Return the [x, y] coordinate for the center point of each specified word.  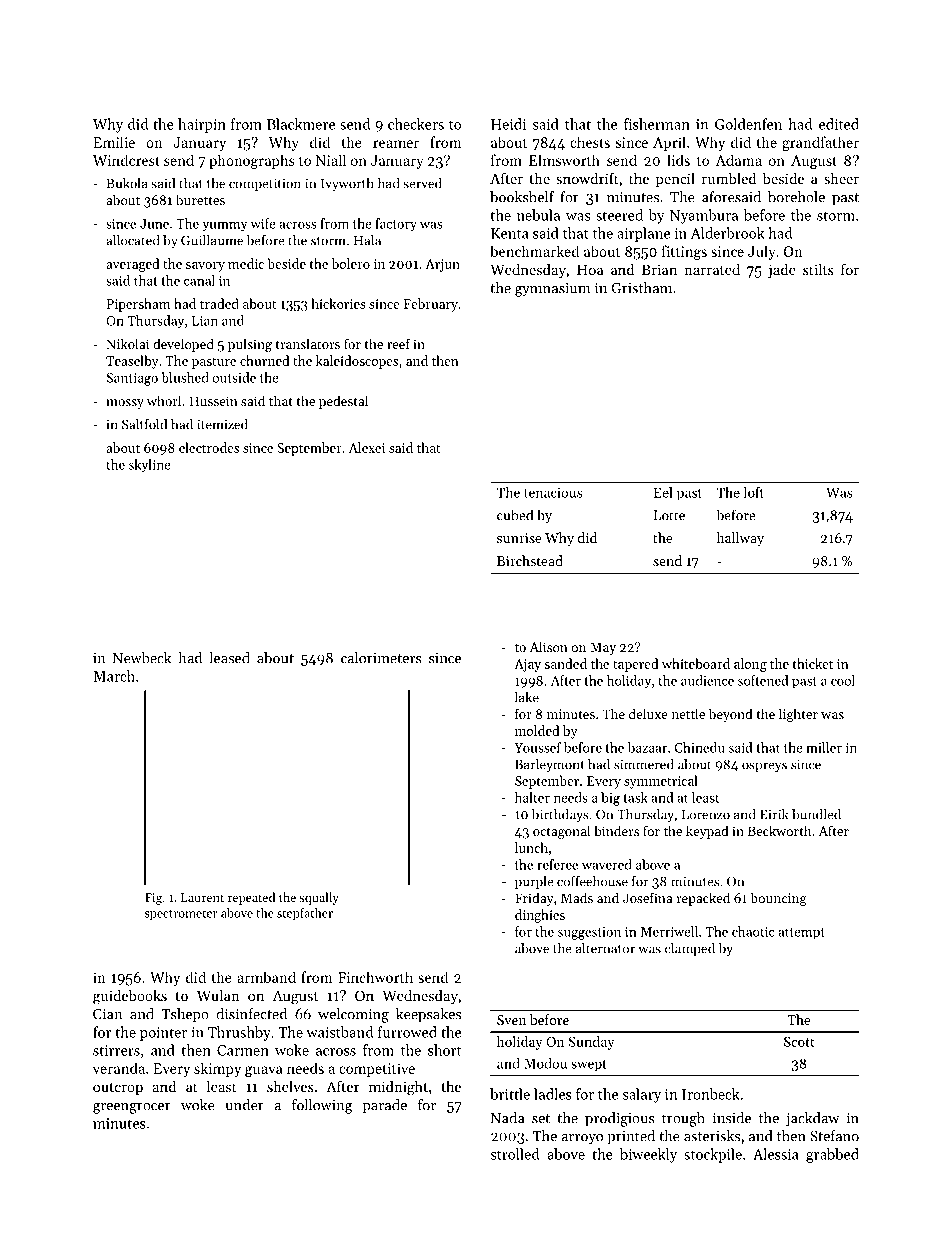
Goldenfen [748, 124]
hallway [740, 539]
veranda [119, 1068]
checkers [416, 124]
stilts [818, 269]
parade [385, 1106]
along [750, 665]
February [431, 305]
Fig [153, 899]
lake [527, 697]
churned [265, 360]
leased [229, 658]
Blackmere [301, 124]
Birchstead [530, 560]
